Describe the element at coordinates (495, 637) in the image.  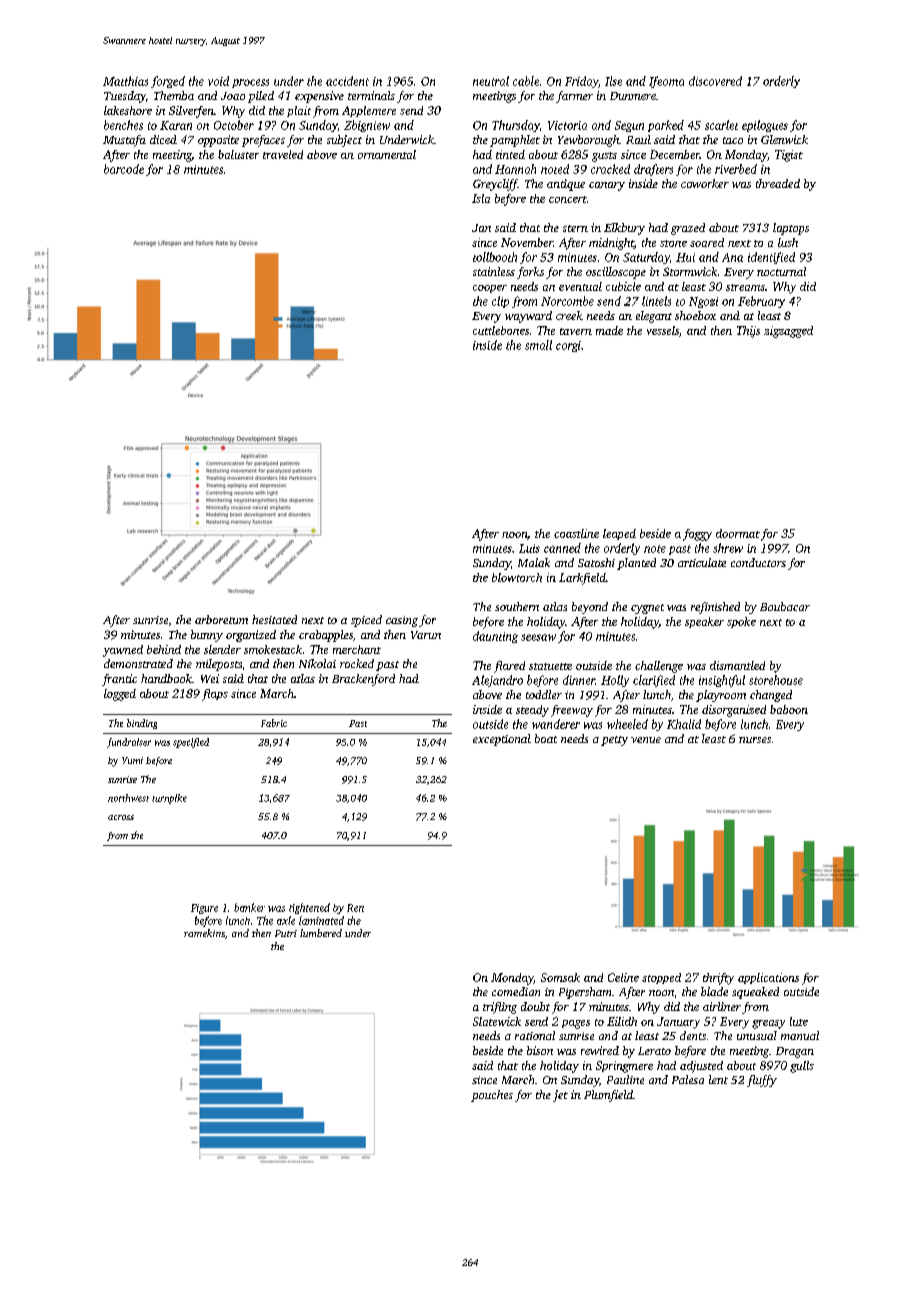
I see `daunting` at that location.
